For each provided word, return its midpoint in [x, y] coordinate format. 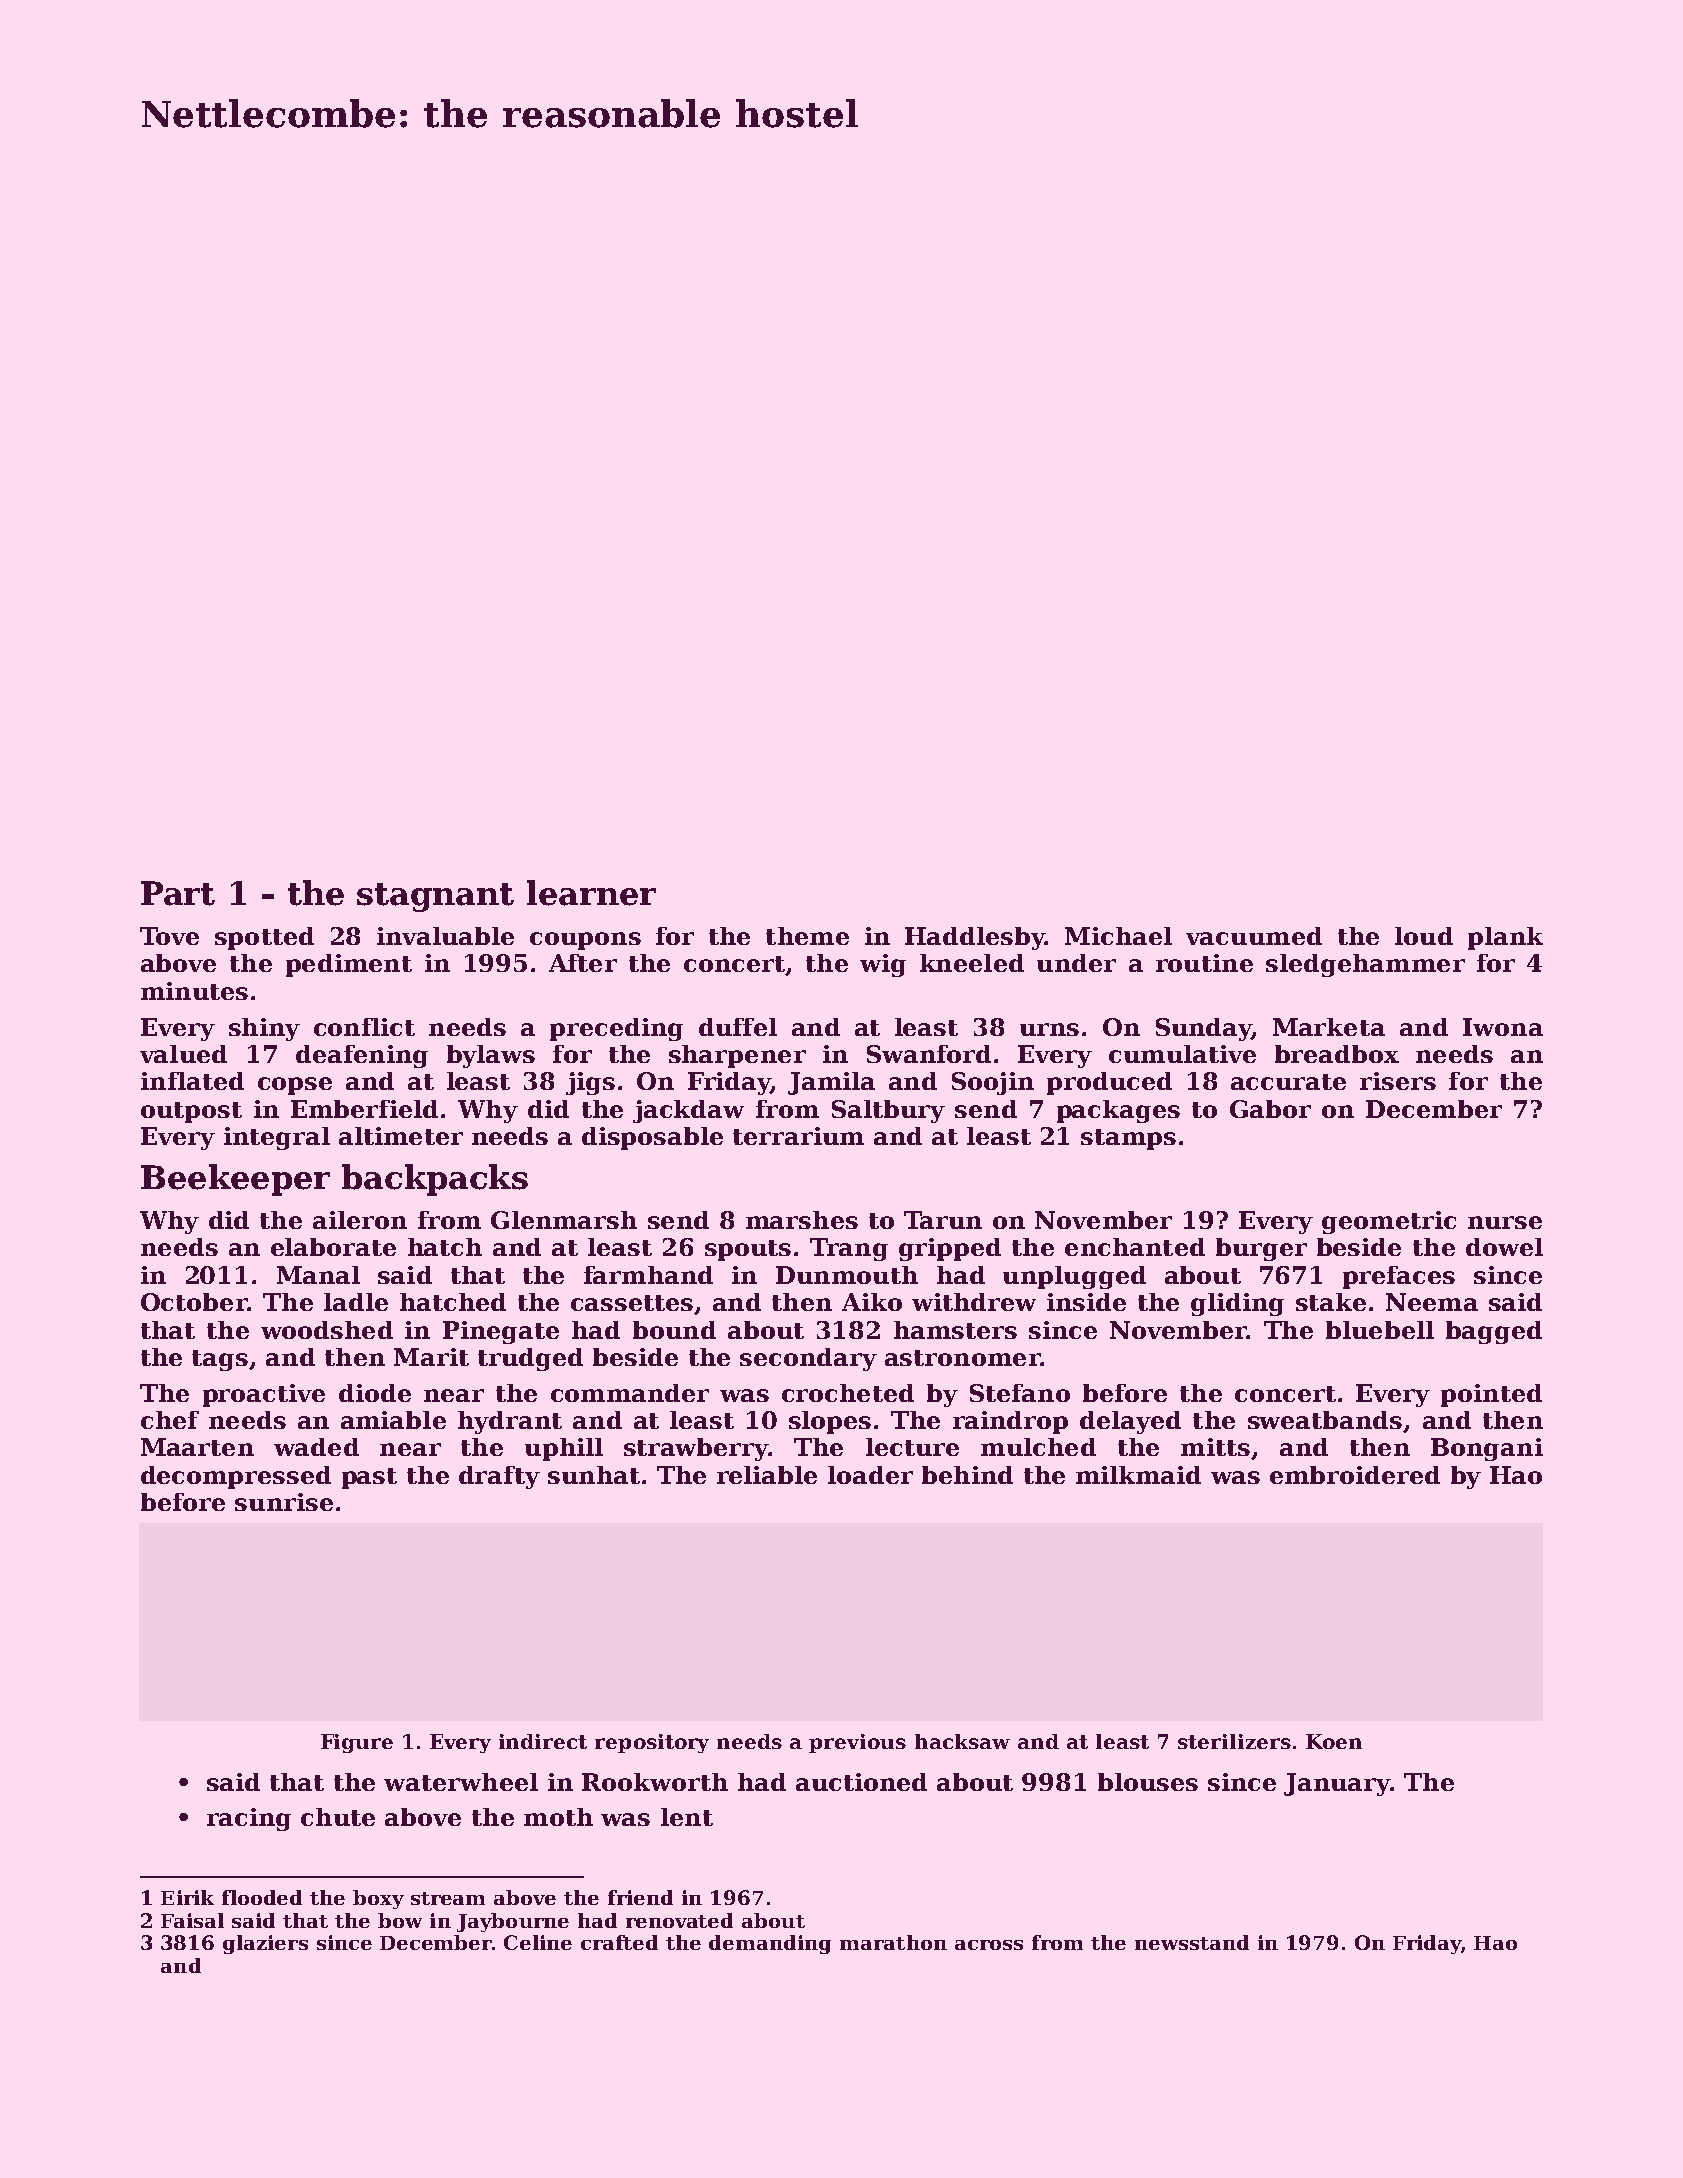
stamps [1128, 1139]
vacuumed [1254, 936]
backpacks [435, 1180]
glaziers [265, 1944]
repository [652, 1743]
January [1337, 1784]
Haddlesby [975, 938]
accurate [1288, 1082]
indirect [543, 1741]
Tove [169, 936]
